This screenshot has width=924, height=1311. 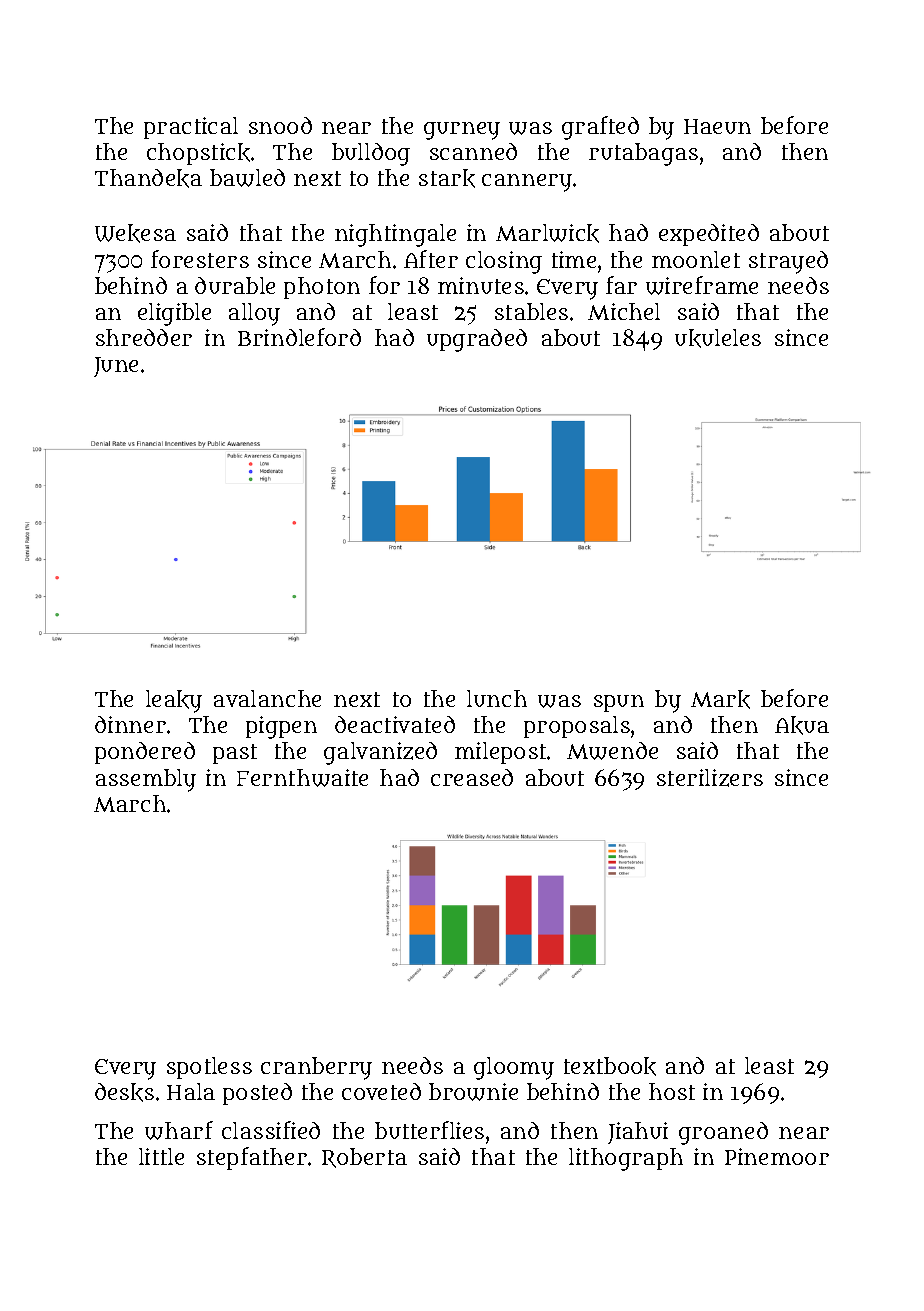 I want to click on sterilizers, so click(x=710, y=778).
